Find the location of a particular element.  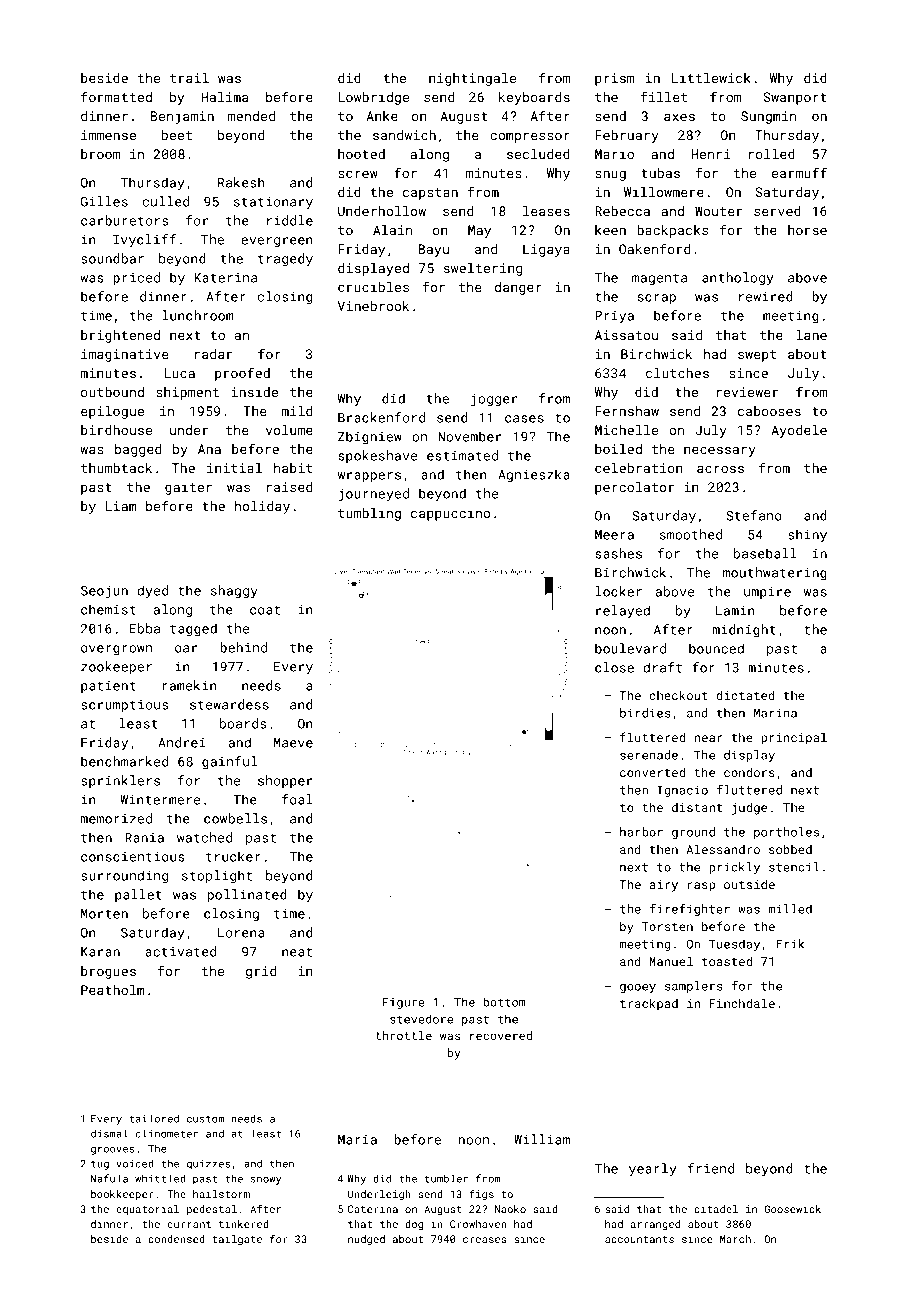

sprinklers is located at coordinates (120, 781).
